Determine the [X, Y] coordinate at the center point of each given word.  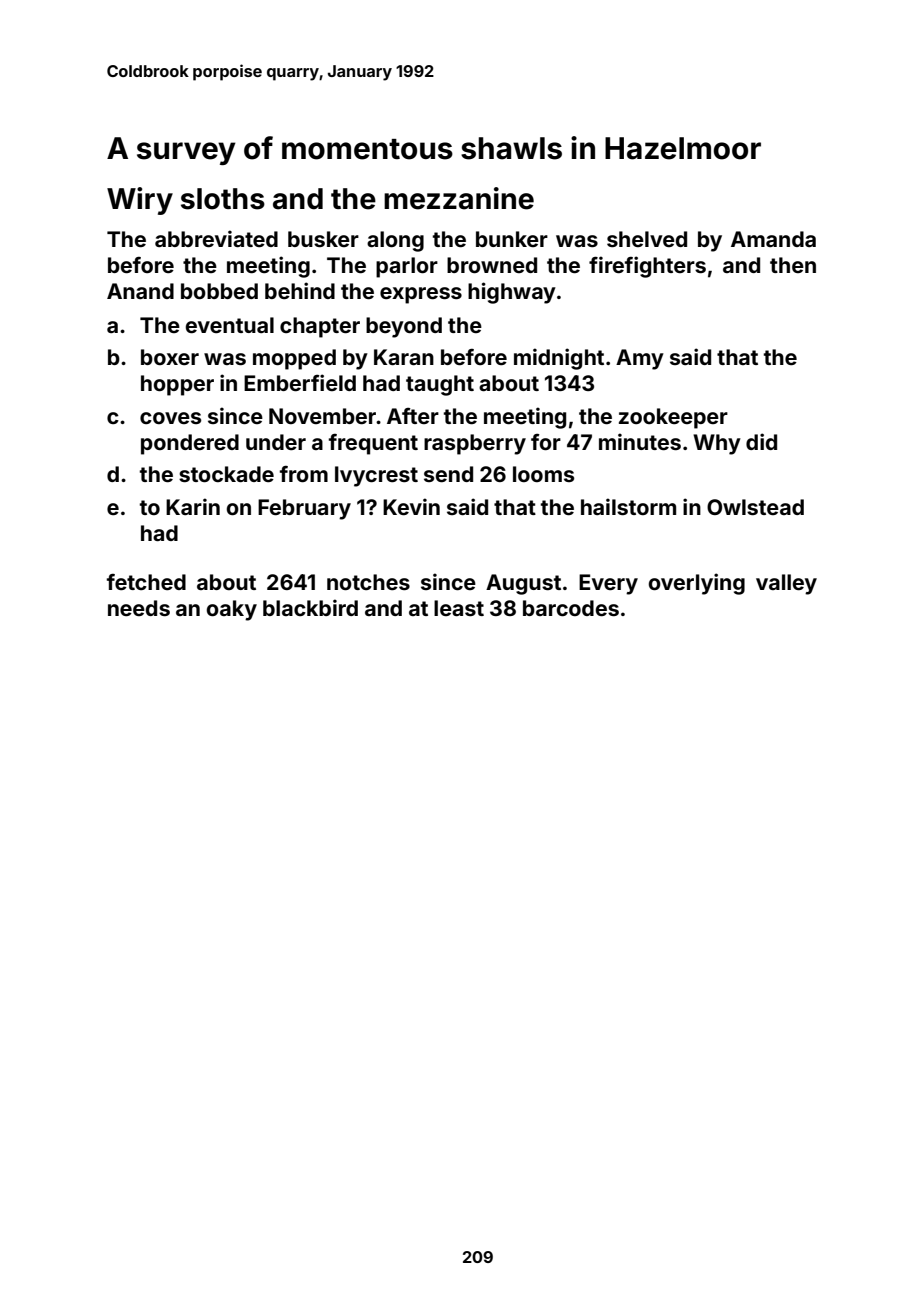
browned [492, 265]
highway [512, 293]
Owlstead [755, 507]
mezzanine [459, 198]
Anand [140, 291]
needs [139, 608]
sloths [223, 199]
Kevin [411, 506]
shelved [647, 239]
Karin [193, 506]
